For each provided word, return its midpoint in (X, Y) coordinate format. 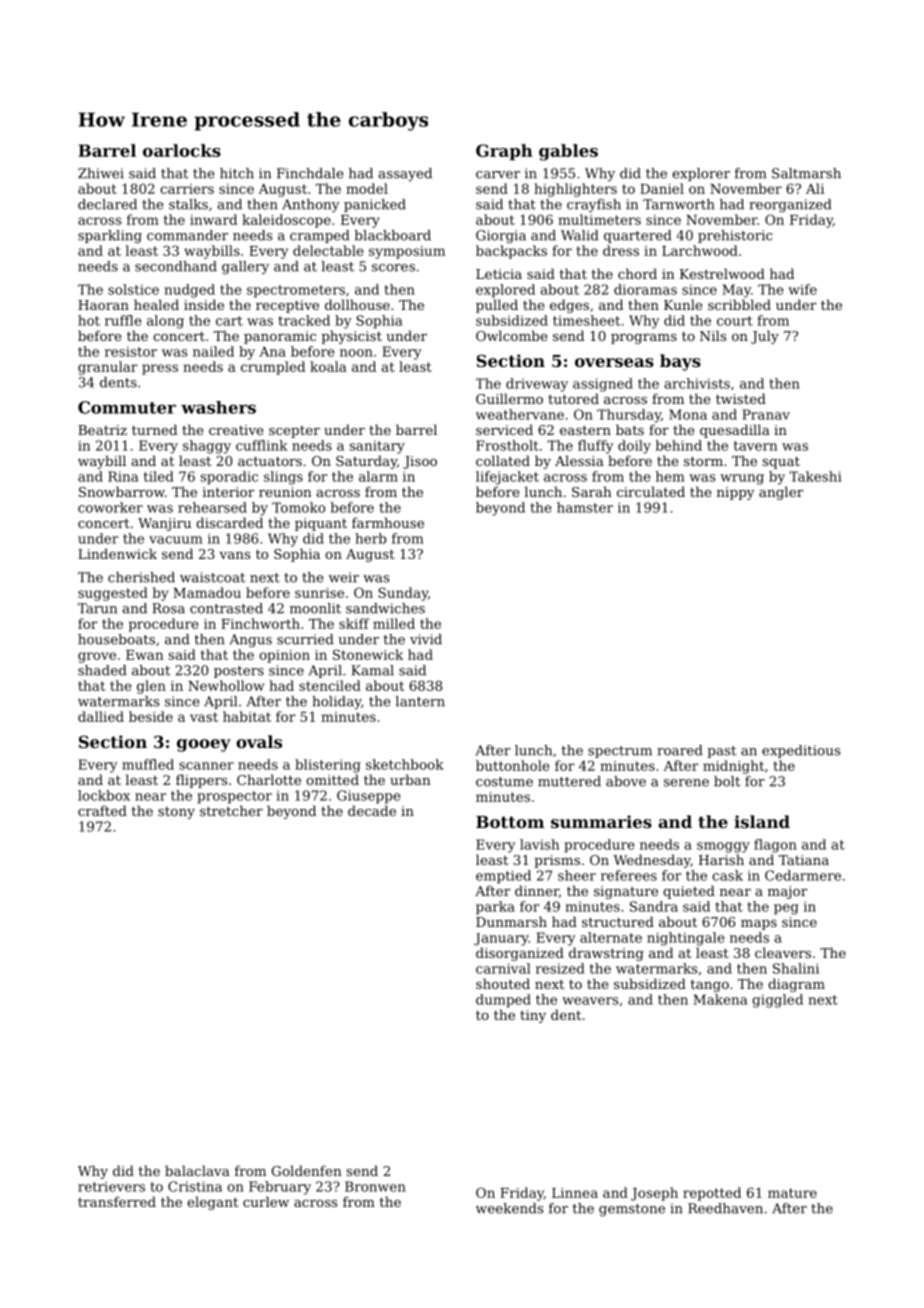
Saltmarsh (806, 173)
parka (495, 908)
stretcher (231, 810)
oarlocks (182, 150)
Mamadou (207, 592)
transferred (117, 1201)
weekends (509, 1208)
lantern (420, 701)
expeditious (801, 751)
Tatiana (804, 860)
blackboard (393, 235)
